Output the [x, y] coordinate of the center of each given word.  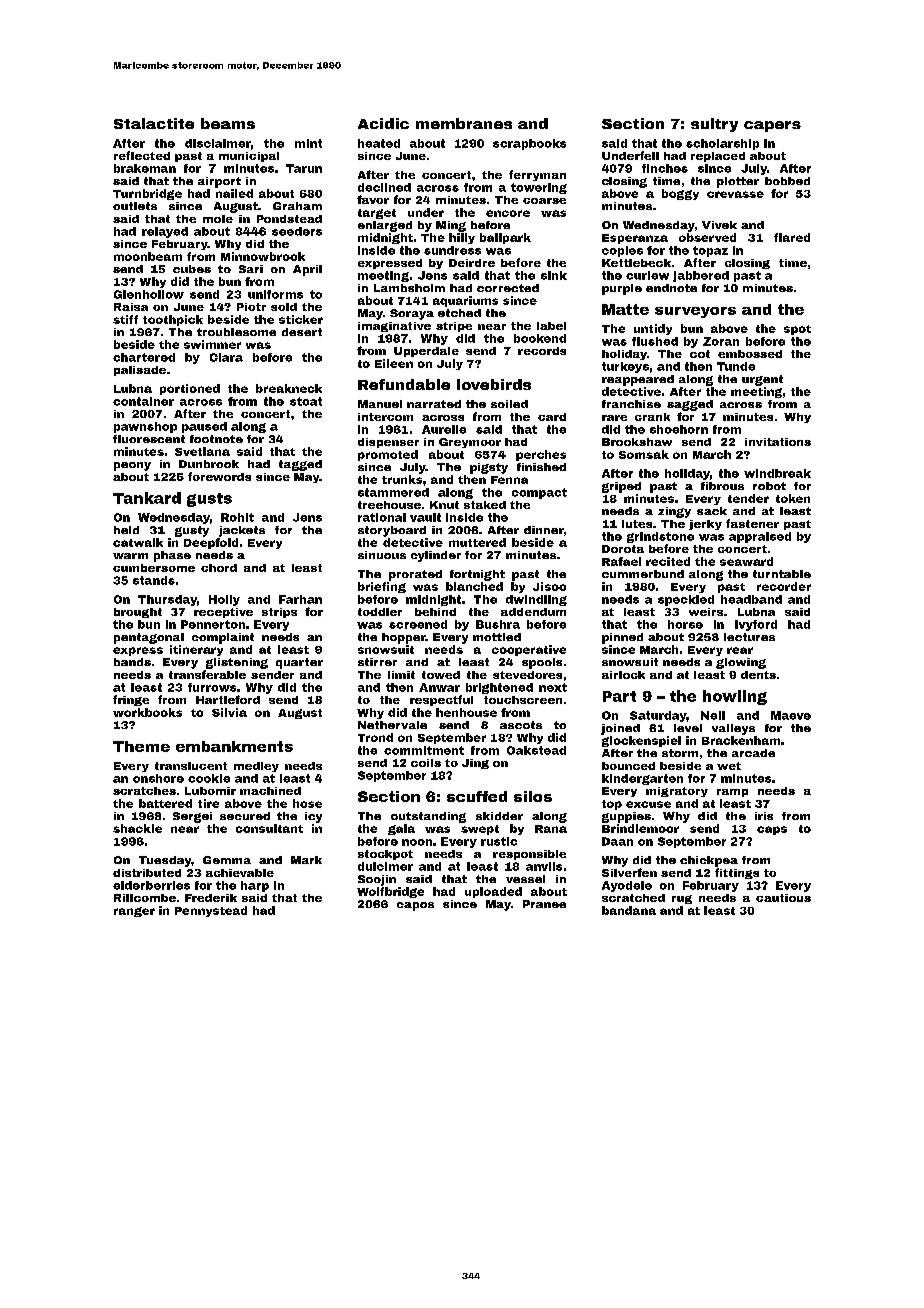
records [542, 351]
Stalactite [154, 123]
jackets [242, 531]
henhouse [466, 712]
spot [797, 330]
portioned [190, 389]
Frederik [211, 898]
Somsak [644, 454]
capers [772, 126]
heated [379, 143]
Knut [444, 505]
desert [302, 332]
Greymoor [470, 443]
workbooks [147, 712]
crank [652, 417]
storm [680, 753]
